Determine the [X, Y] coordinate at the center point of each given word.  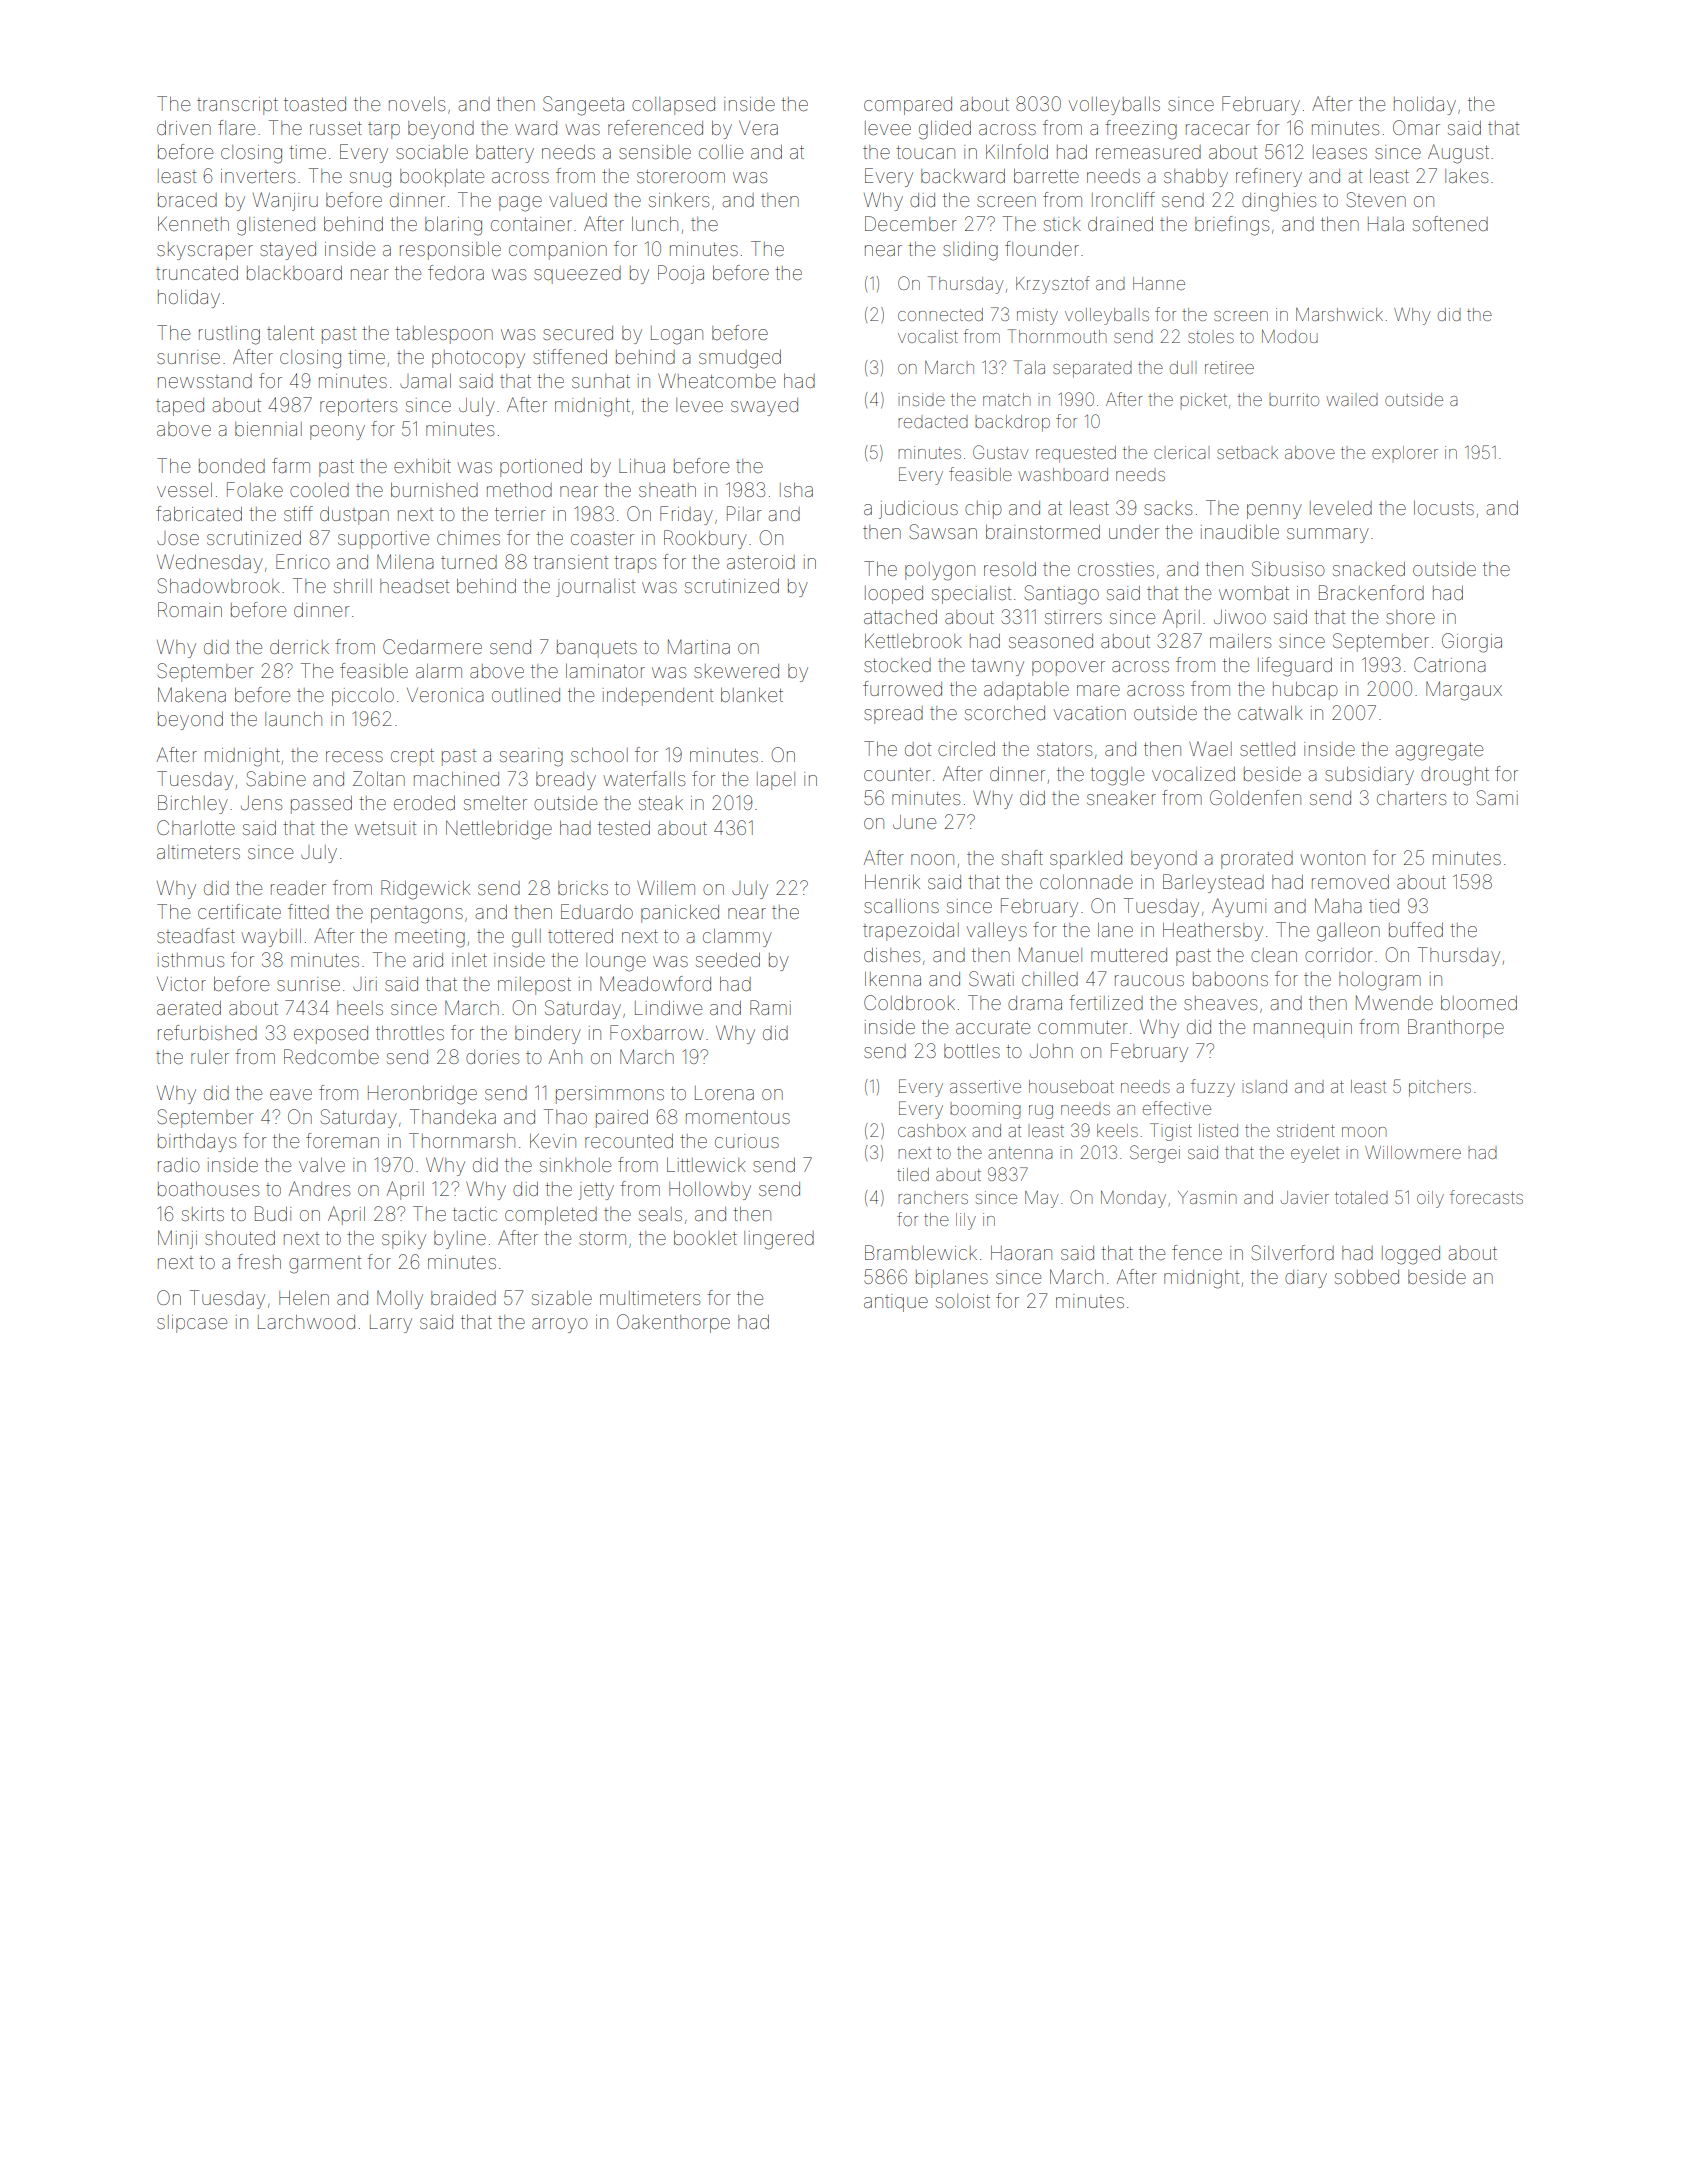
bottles [972, 1051]
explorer [1405, 452]
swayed [764, 407]
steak [661, 803]
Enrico [303, 561]
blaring [453, 226]
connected [940, 314]
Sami [1497, 797]
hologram [1380, 981]
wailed [1352, 399]
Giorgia [1472, 643]
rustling [229, 335]
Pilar [744, 513]
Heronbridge [422, 1095]
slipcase [192, 1324]
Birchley [193, 804]
